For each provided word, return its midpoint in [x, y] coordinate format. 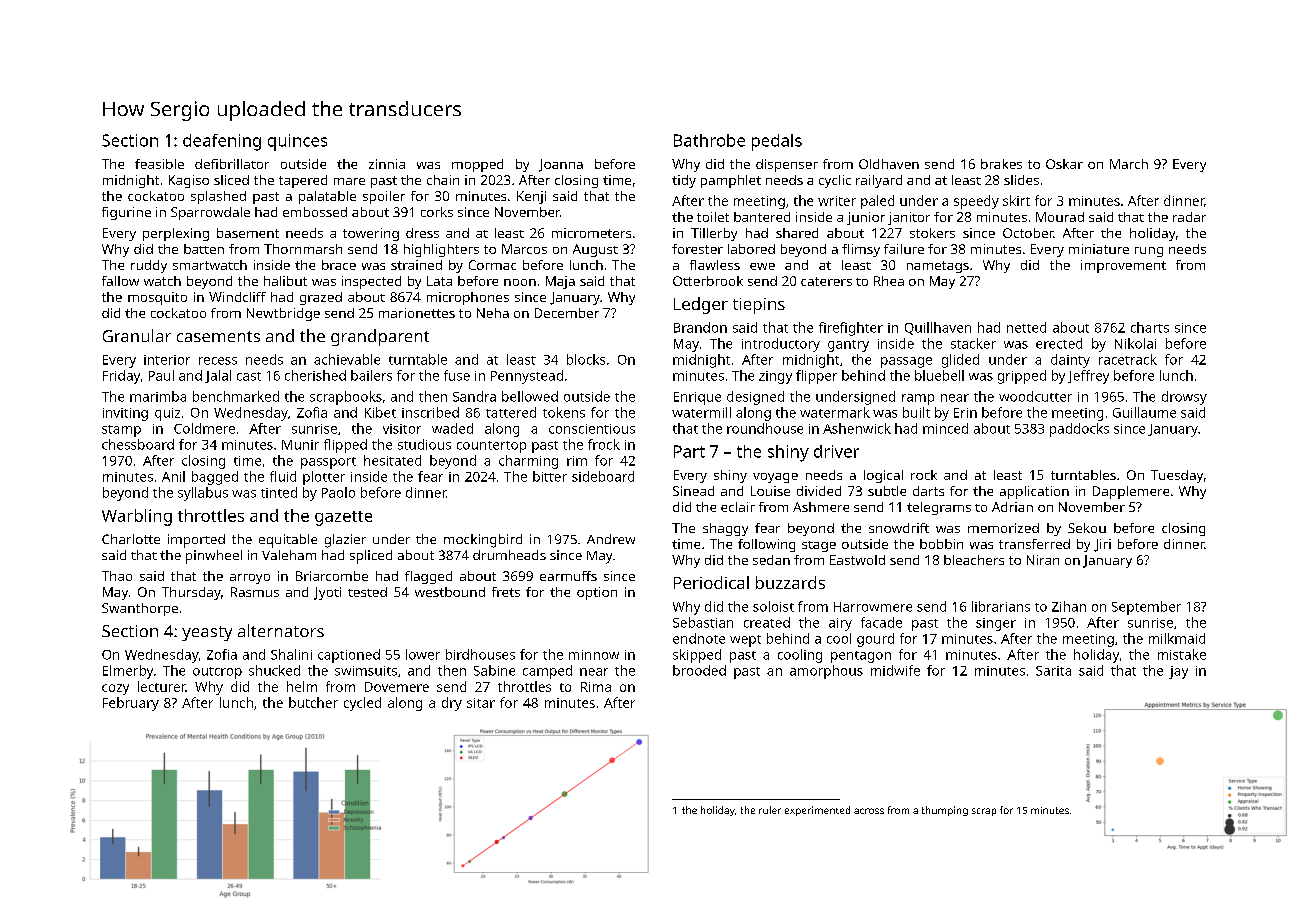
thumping [945, 811]
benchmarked [236, 396]
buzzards [790, 582]
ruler [770, 810]
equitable [288, 541]
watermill [701, 412]
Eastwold [857, 560]
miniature [1099, 249]
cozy [115, 689]
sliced [231, 180]
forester [697, 249]
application [1034, 492]
